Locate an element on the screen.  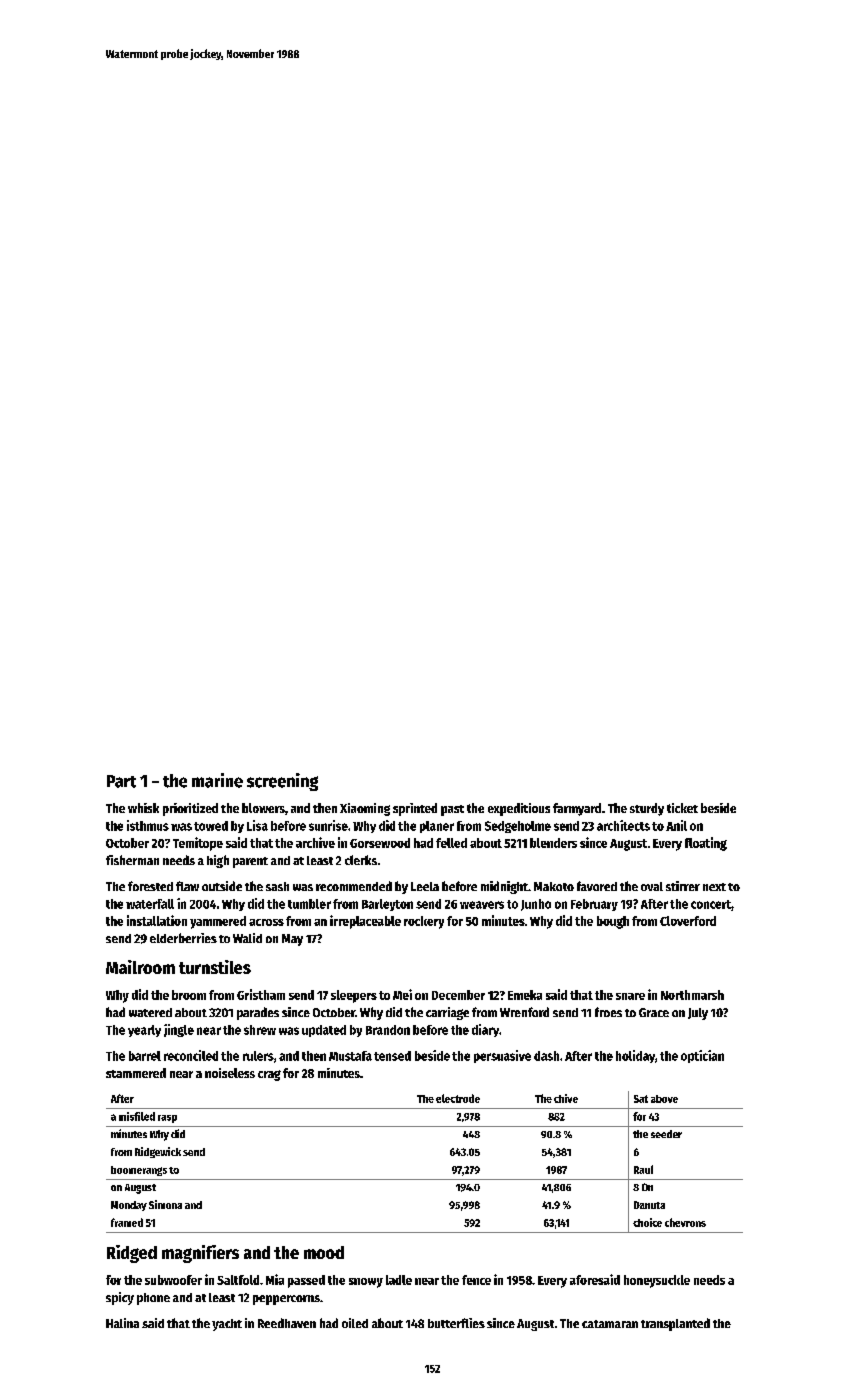
rasp is located at coordinates (167, 1119).
